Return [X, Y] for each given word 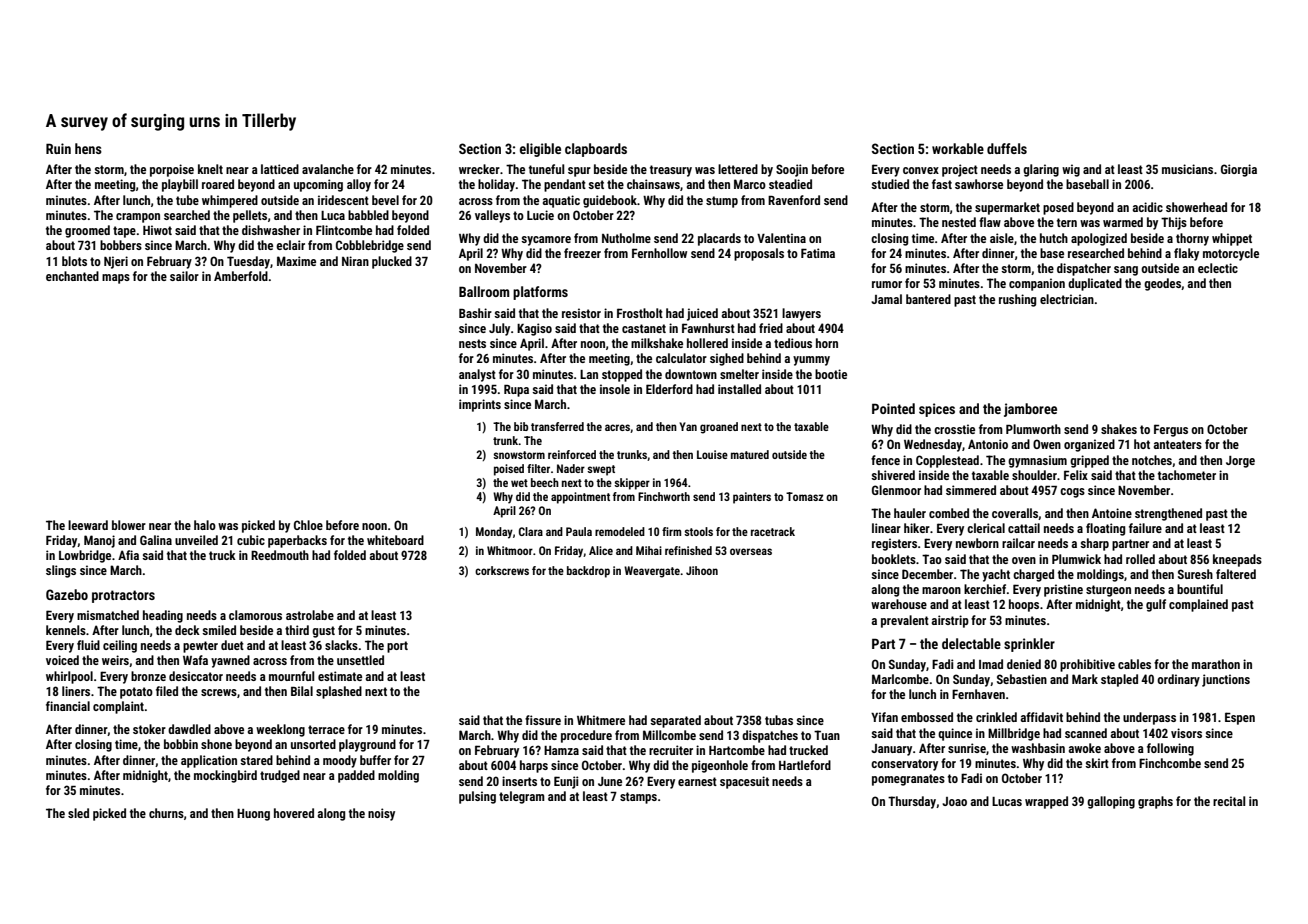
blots [74, 261]
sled [78, 813]
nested [959, 222]
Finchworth [664, 496]
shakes [1119, 429]
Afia [128, 555]
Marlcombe [900, 679]
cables [1134, 664]
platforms [540, 293]
